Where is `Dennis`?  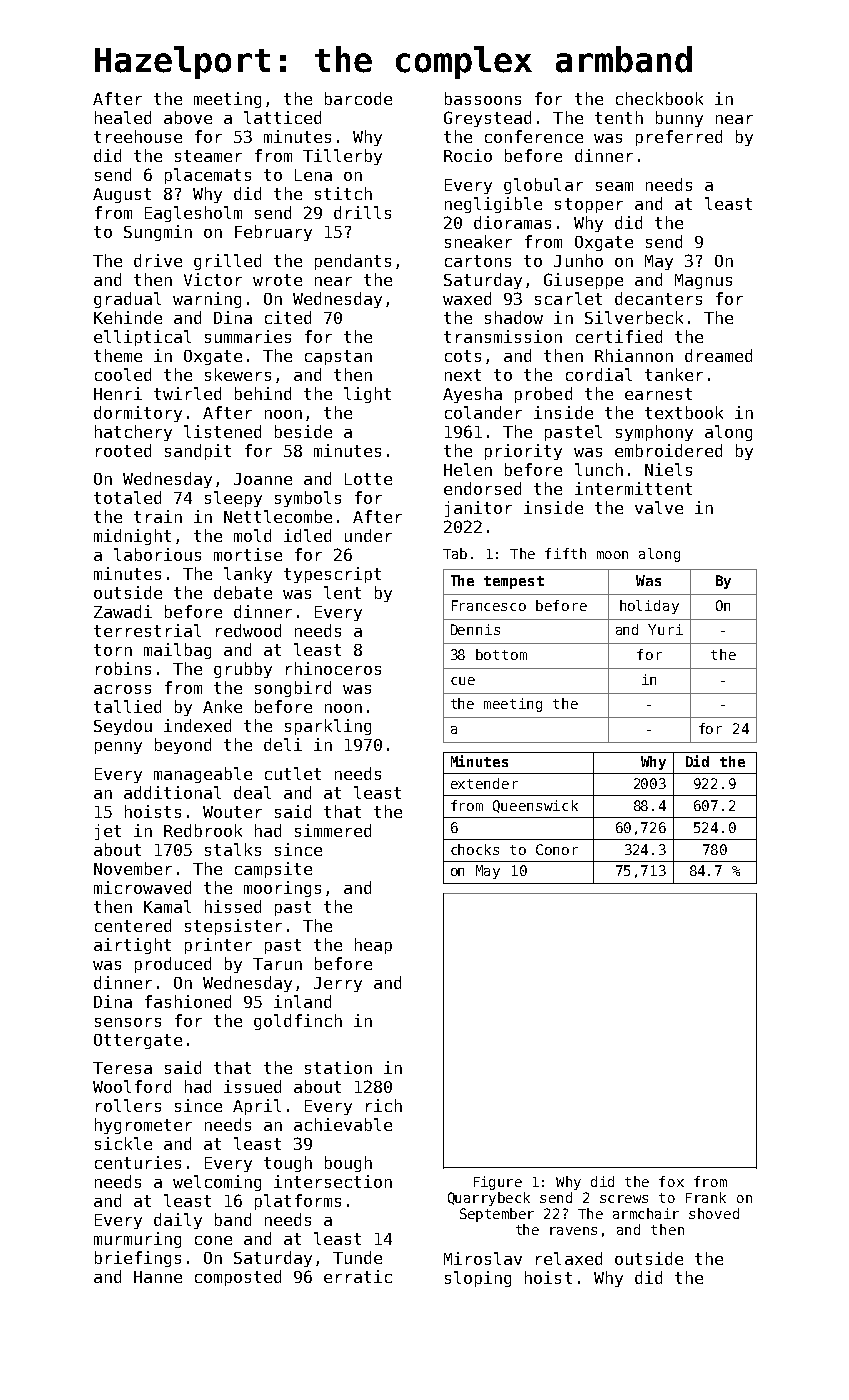 Dennis is located at coordinates (475, 629).
